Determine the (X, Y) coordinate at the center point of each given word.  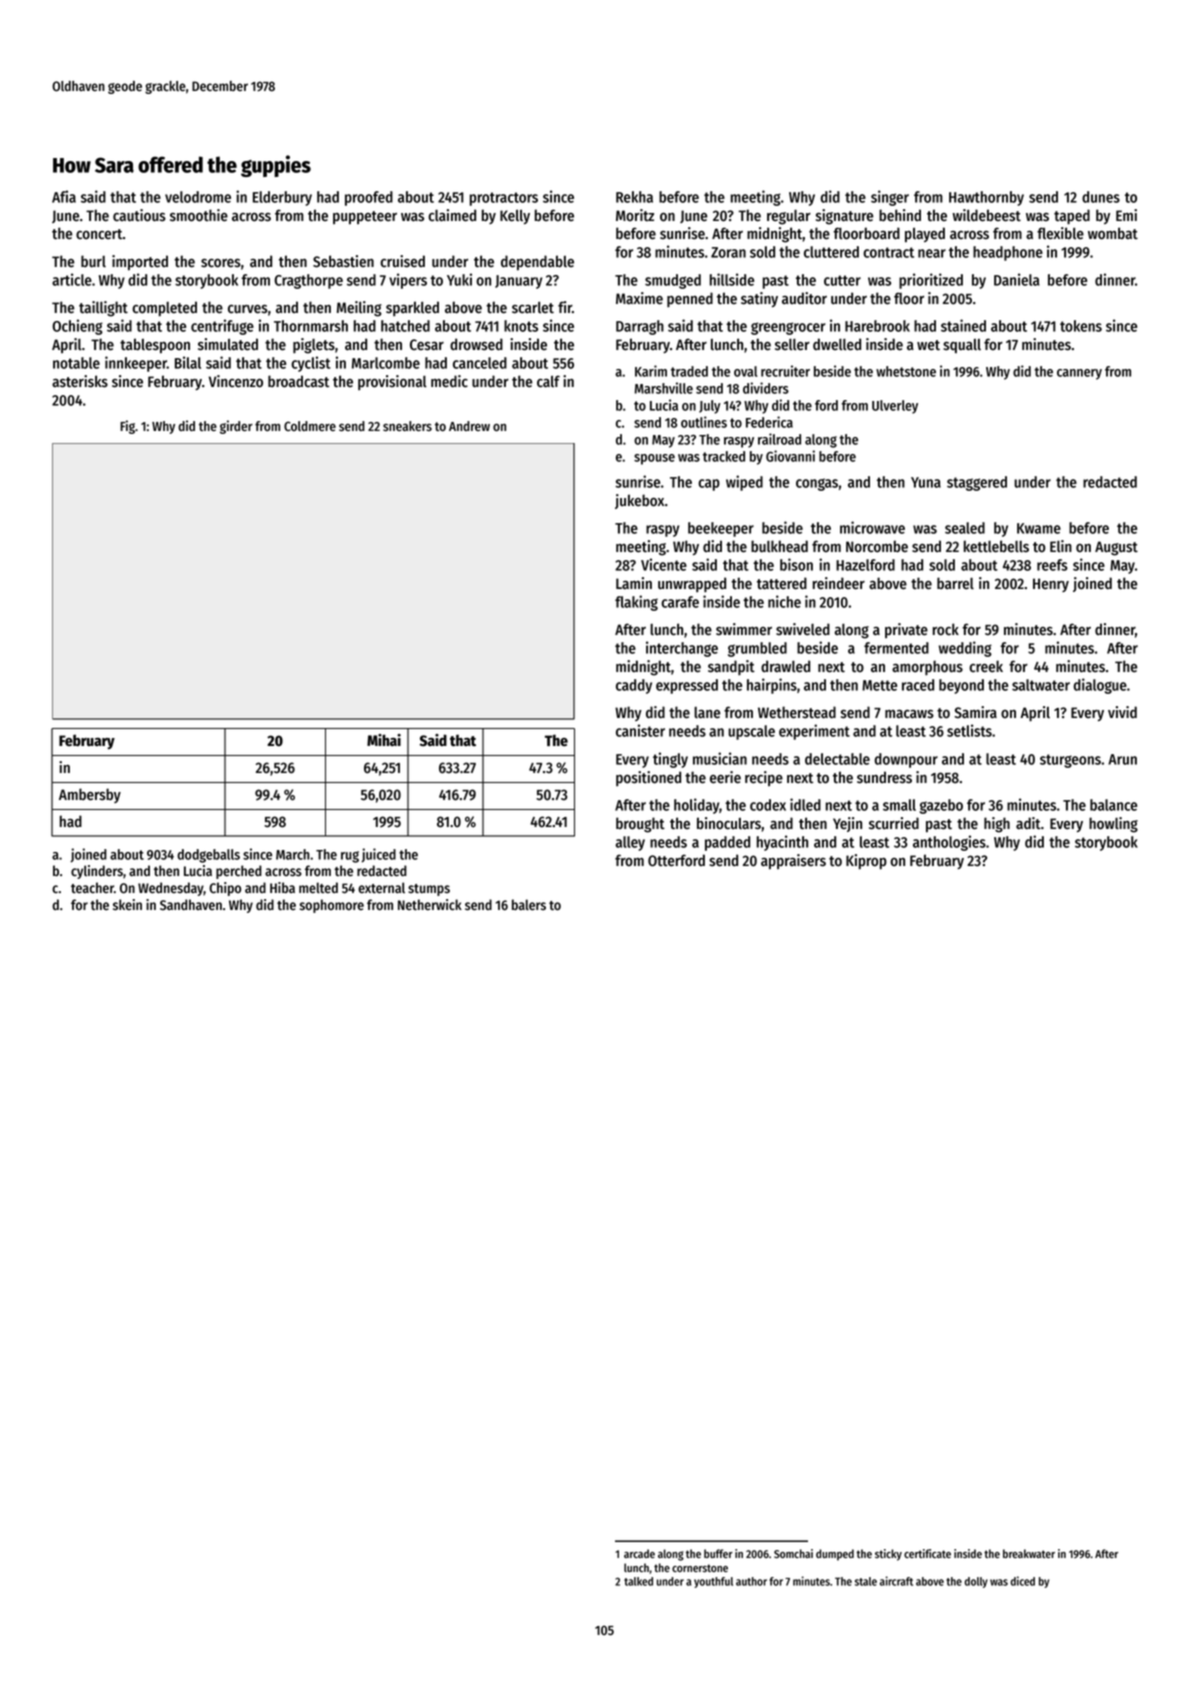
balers (529, 905)
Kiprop (866, 862)
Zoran (728, 252)
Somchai (793, 1553)
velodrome (198, 197)
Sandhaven (191, 904)
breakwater (1029, 1553)
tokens (1081, 326)
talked (638, 1581)
